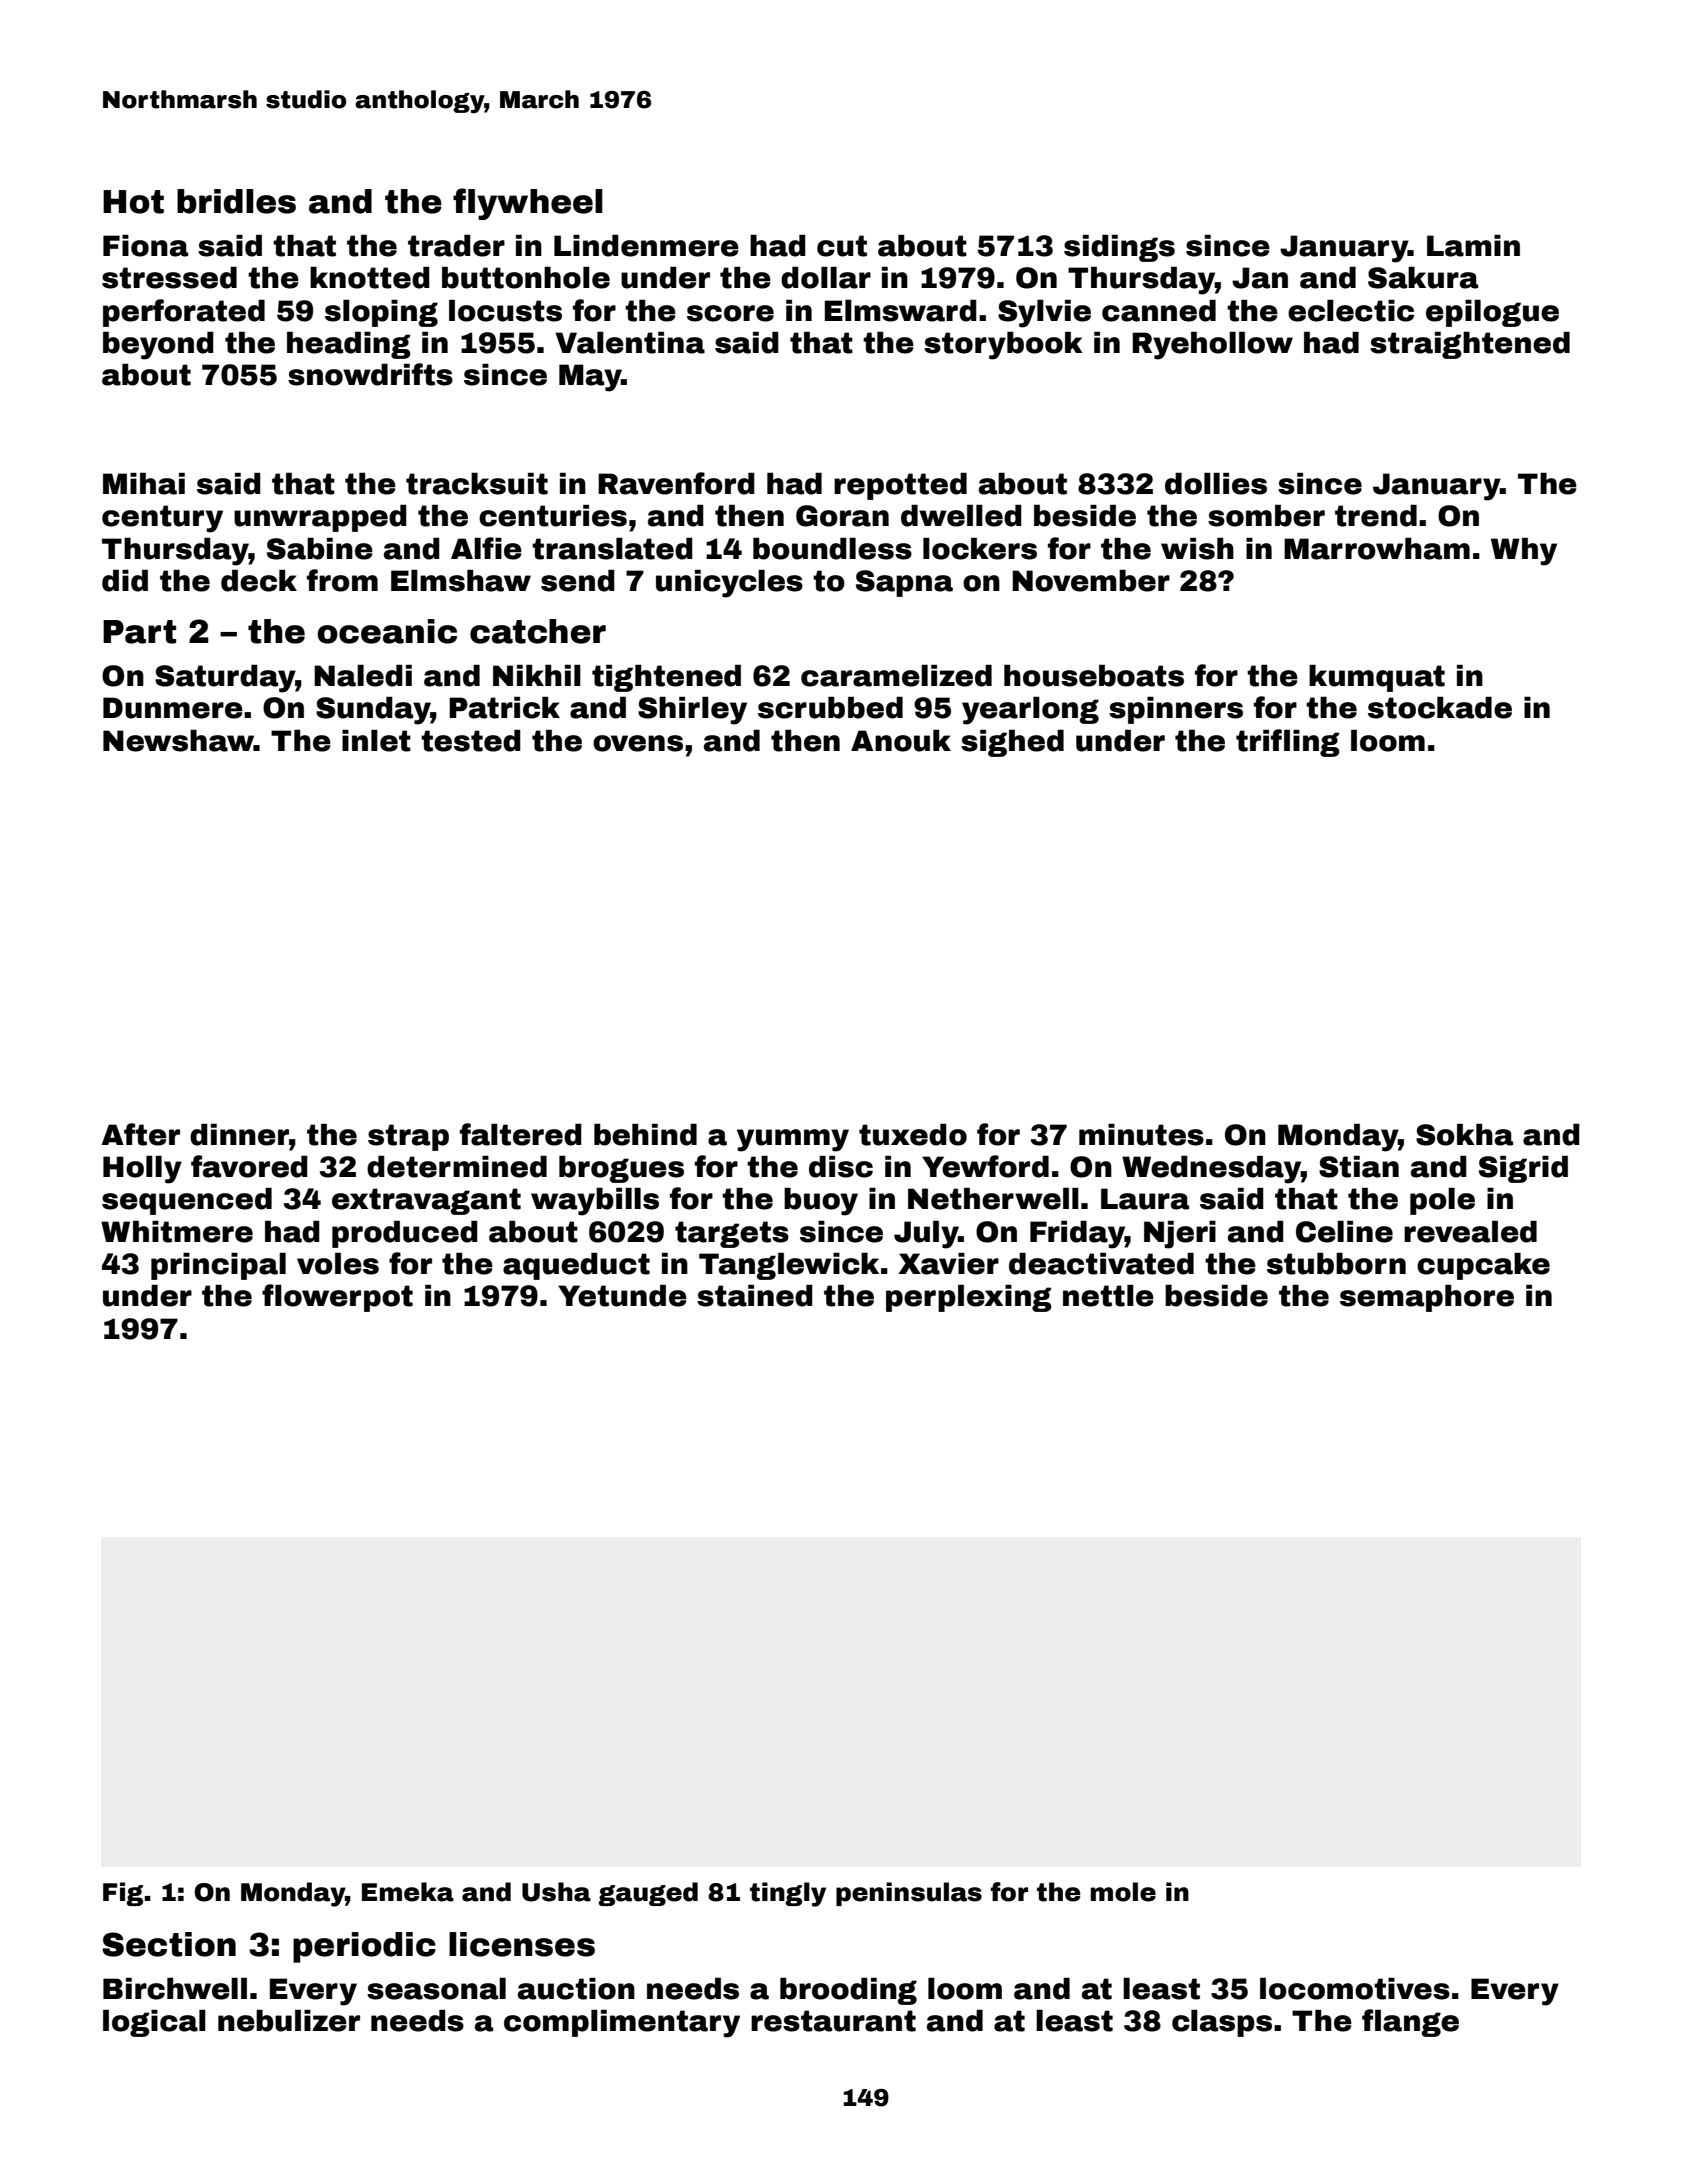 The height and width of the document is (2178, 1683). Describe the element at coordinates (1523, 1169) in the document. I see `Sigrid` at that location.
